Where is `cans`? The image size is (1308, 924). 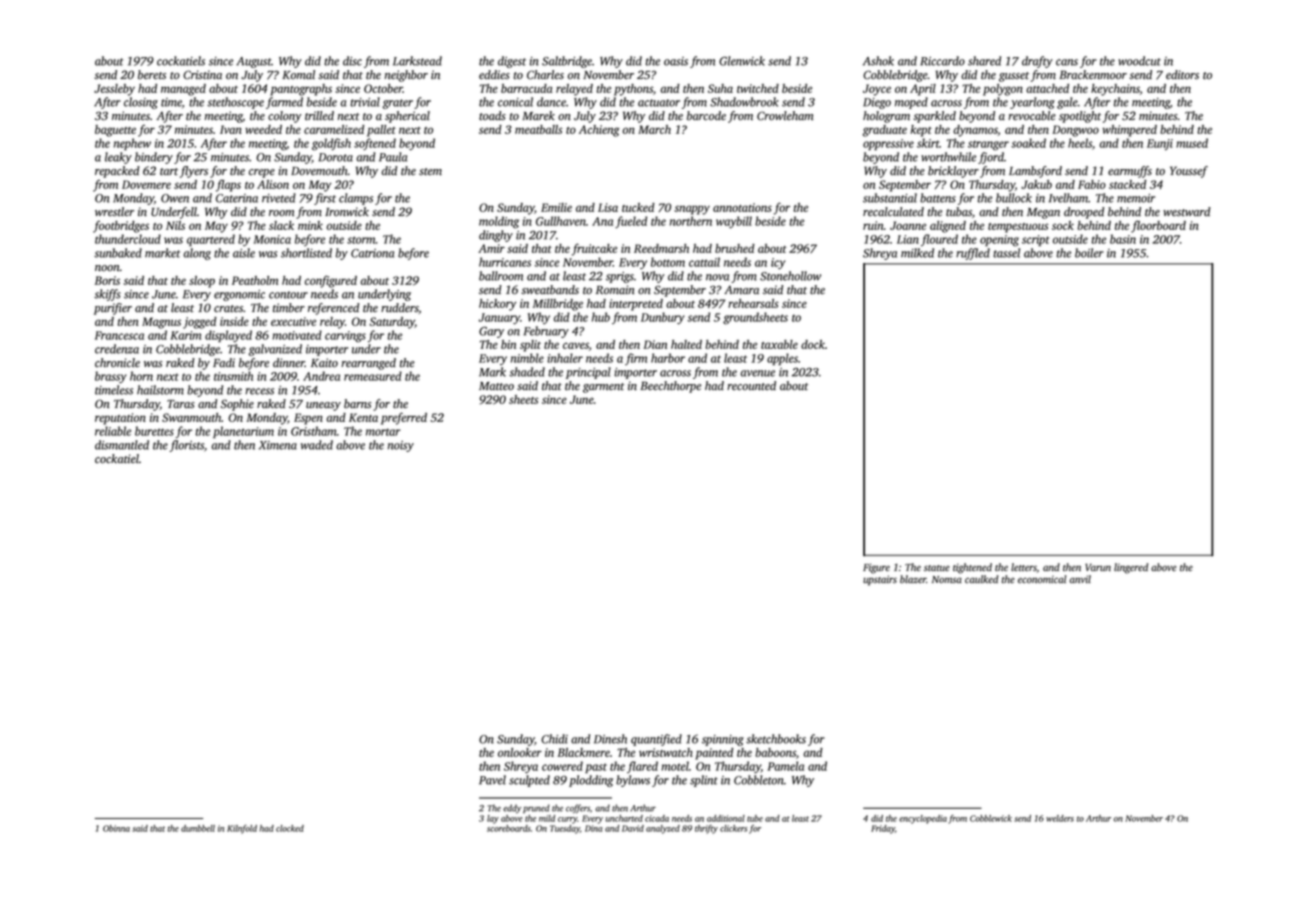
cans is located at coordinates (1067, 62).
